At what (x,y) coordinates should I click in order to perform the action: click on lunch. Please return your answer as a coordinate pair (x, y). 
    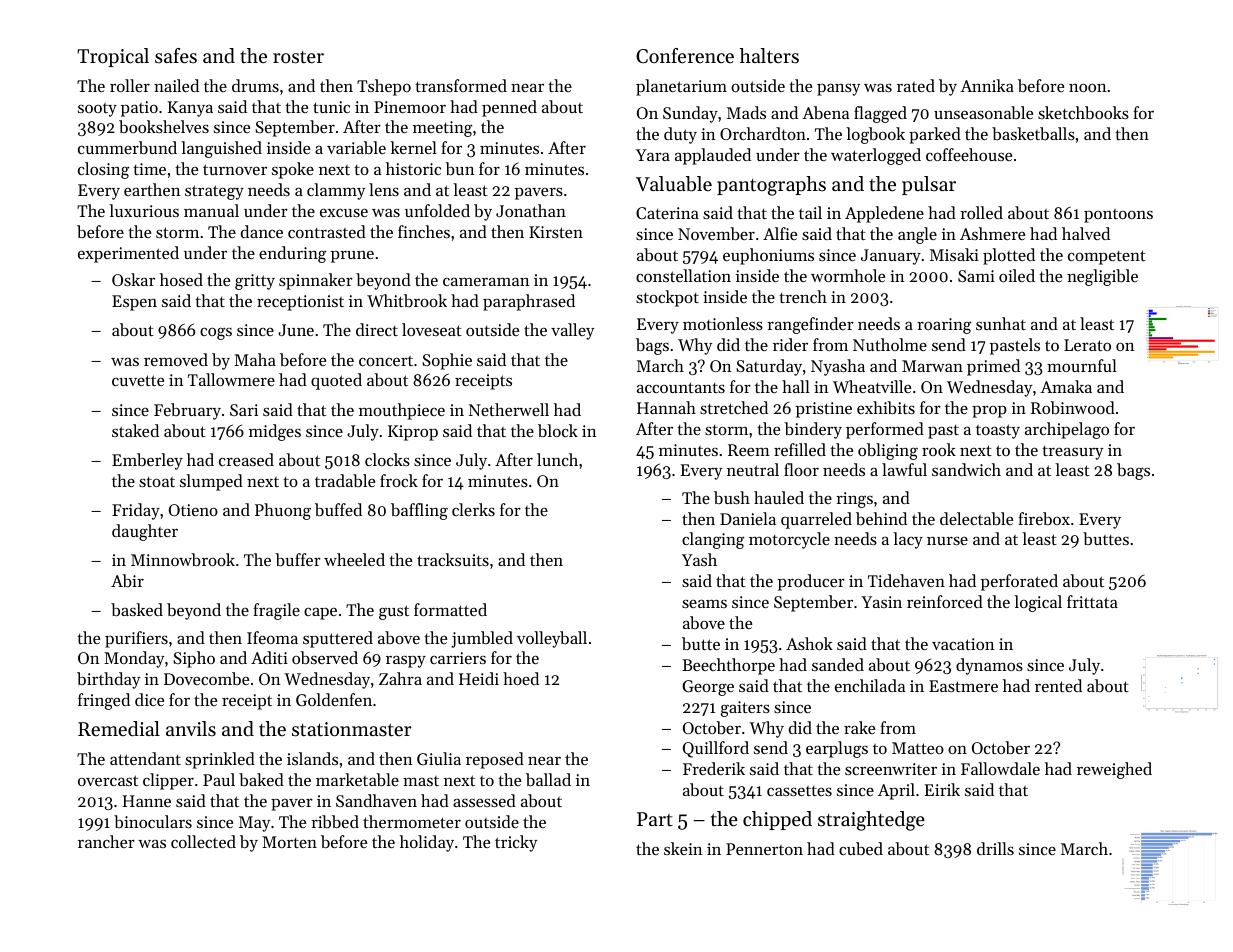
    Looking at the image, I should click on (557, 459).
